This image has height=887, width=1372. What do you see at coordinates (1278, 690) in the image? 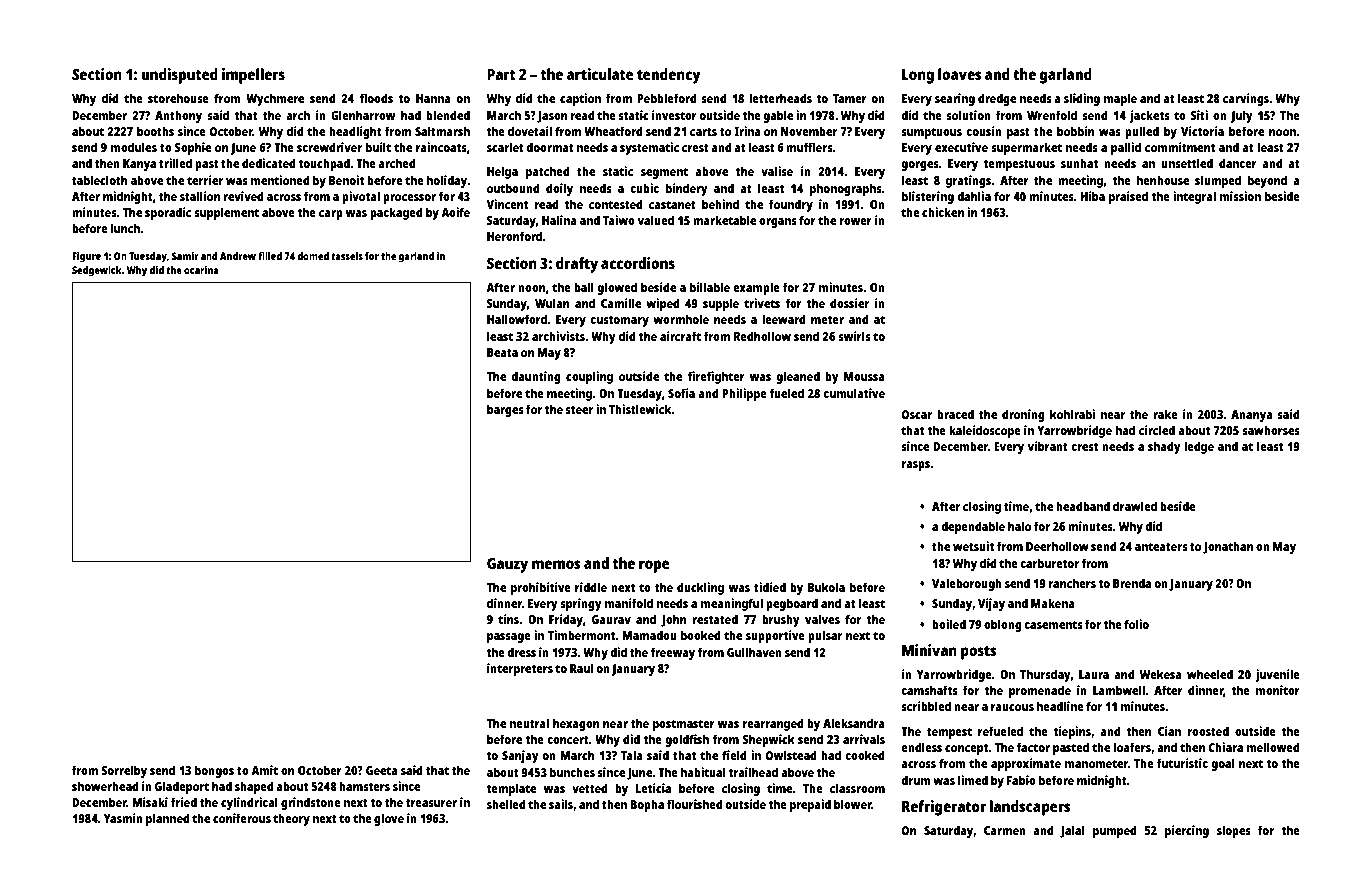
I see `monitor` at bounding box center [1278, 690].
